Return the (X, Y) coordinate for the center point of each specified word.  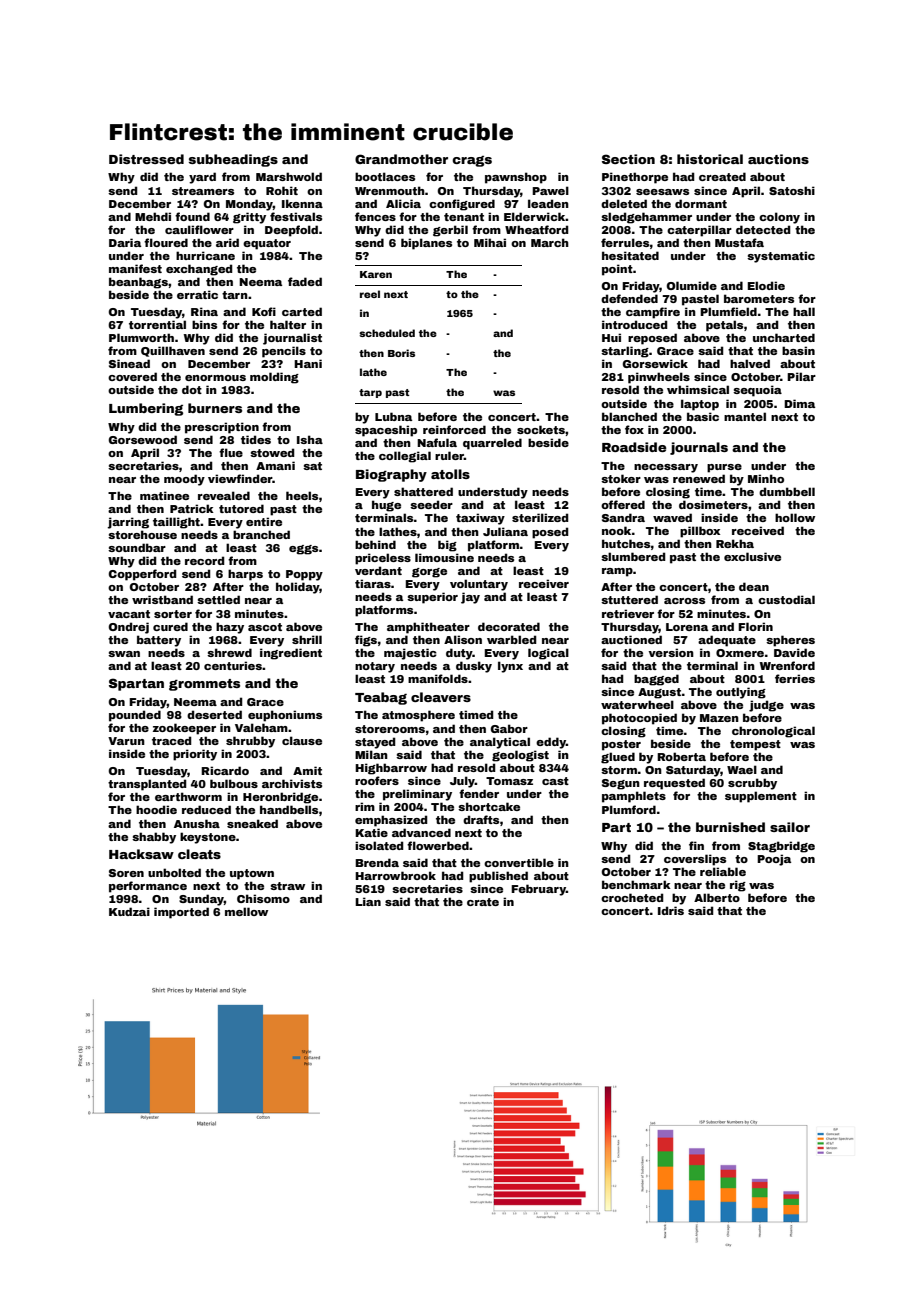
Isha (310, 439)
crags (472, 161)
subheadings (233, 160)
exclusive (752, 556)
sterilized (540, 517)
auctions (778, 159)
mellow (246, 911)
